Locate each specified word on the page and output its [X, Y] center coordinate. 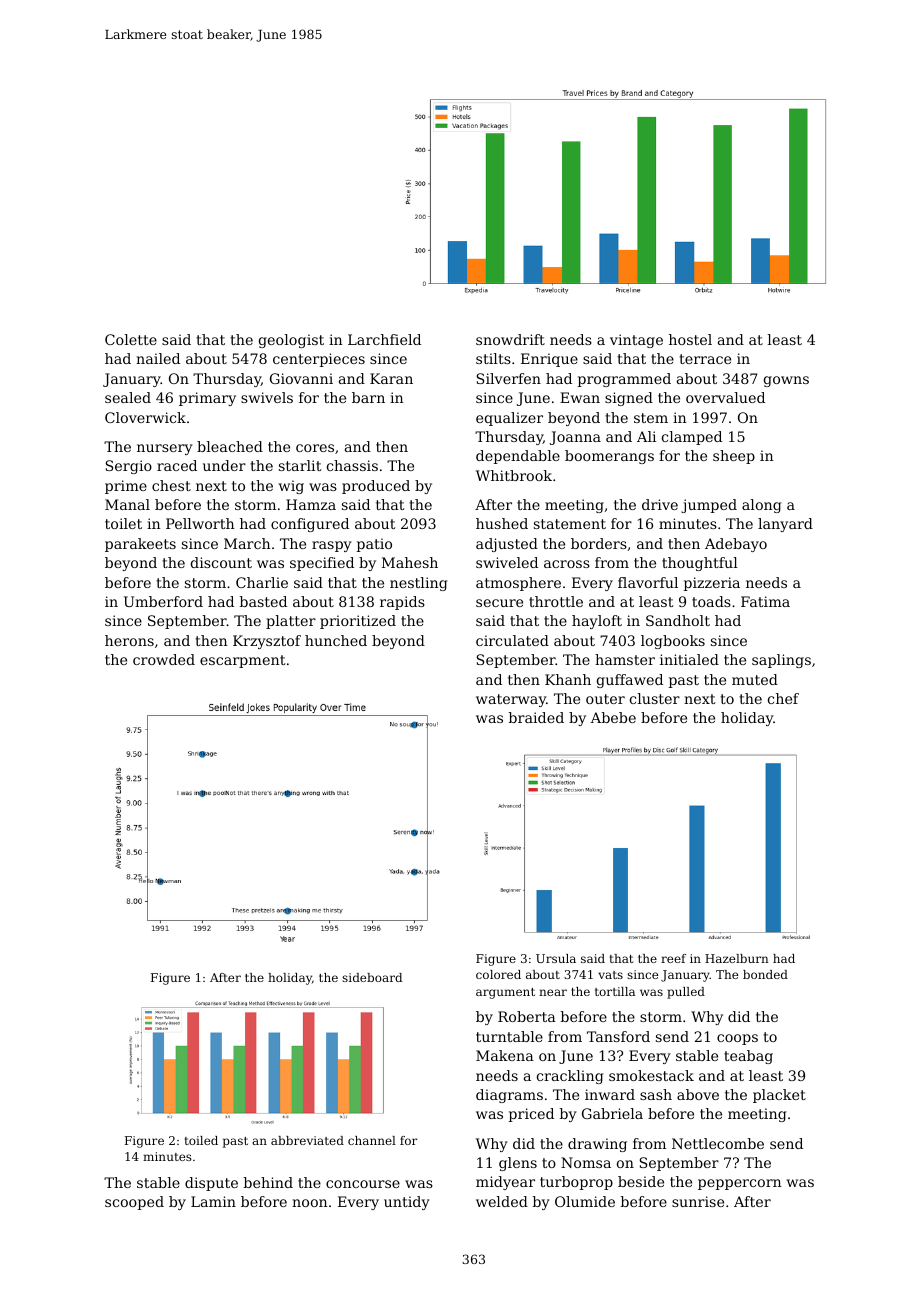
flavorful [648, 582]
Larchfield [384, 339]
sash [656, 1094]
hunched [336, 640]
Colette [131, 339]
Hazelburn [737, 958]
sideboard [372, 977]
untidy [407, 1203]
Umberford [163, 601]
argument [505, 993]
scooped [134, 1203]
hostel [690, 339]
